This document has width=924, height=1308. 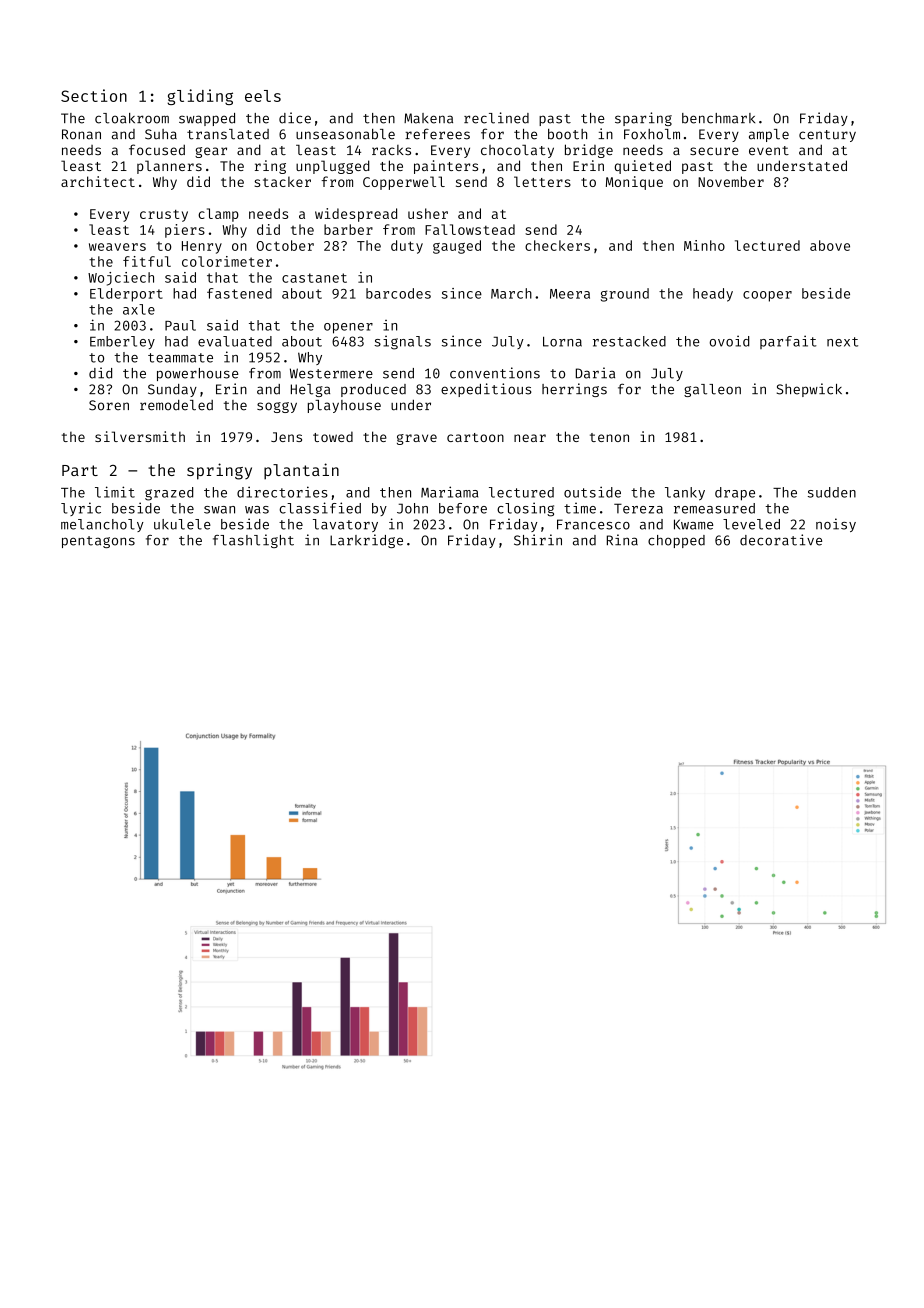 I want to click on next, so click(x=842, y=342).
